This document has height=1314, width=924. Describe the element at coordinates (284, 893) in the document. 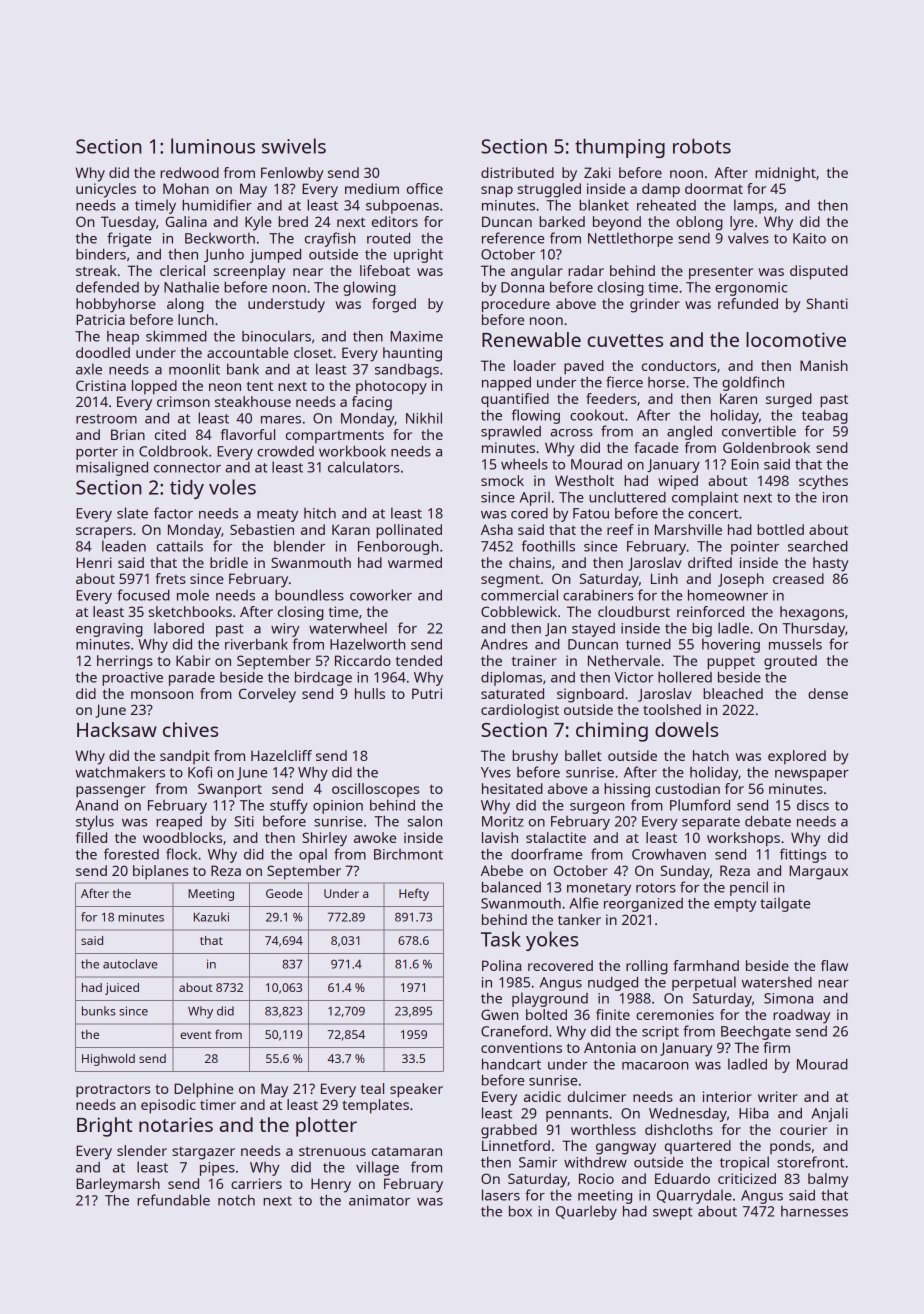

I see `Geode` at that location.
